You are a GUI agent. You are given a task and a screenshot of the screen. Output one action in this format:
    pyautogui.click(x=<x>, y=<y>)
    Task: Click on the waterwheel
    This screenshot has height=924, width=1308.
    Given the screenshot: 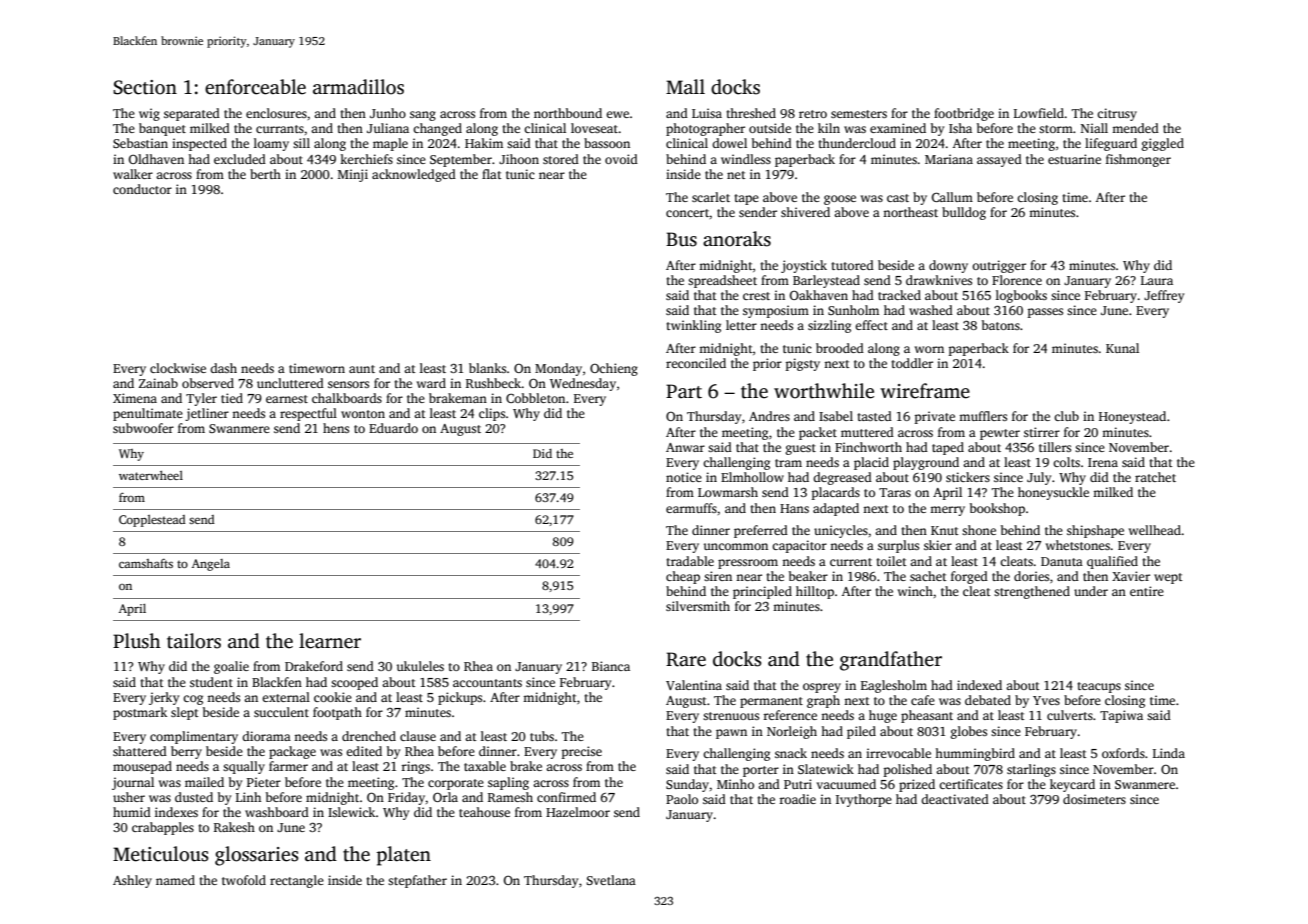 What is the action you would take?
    pyautogui.click(x=151, y=475)
